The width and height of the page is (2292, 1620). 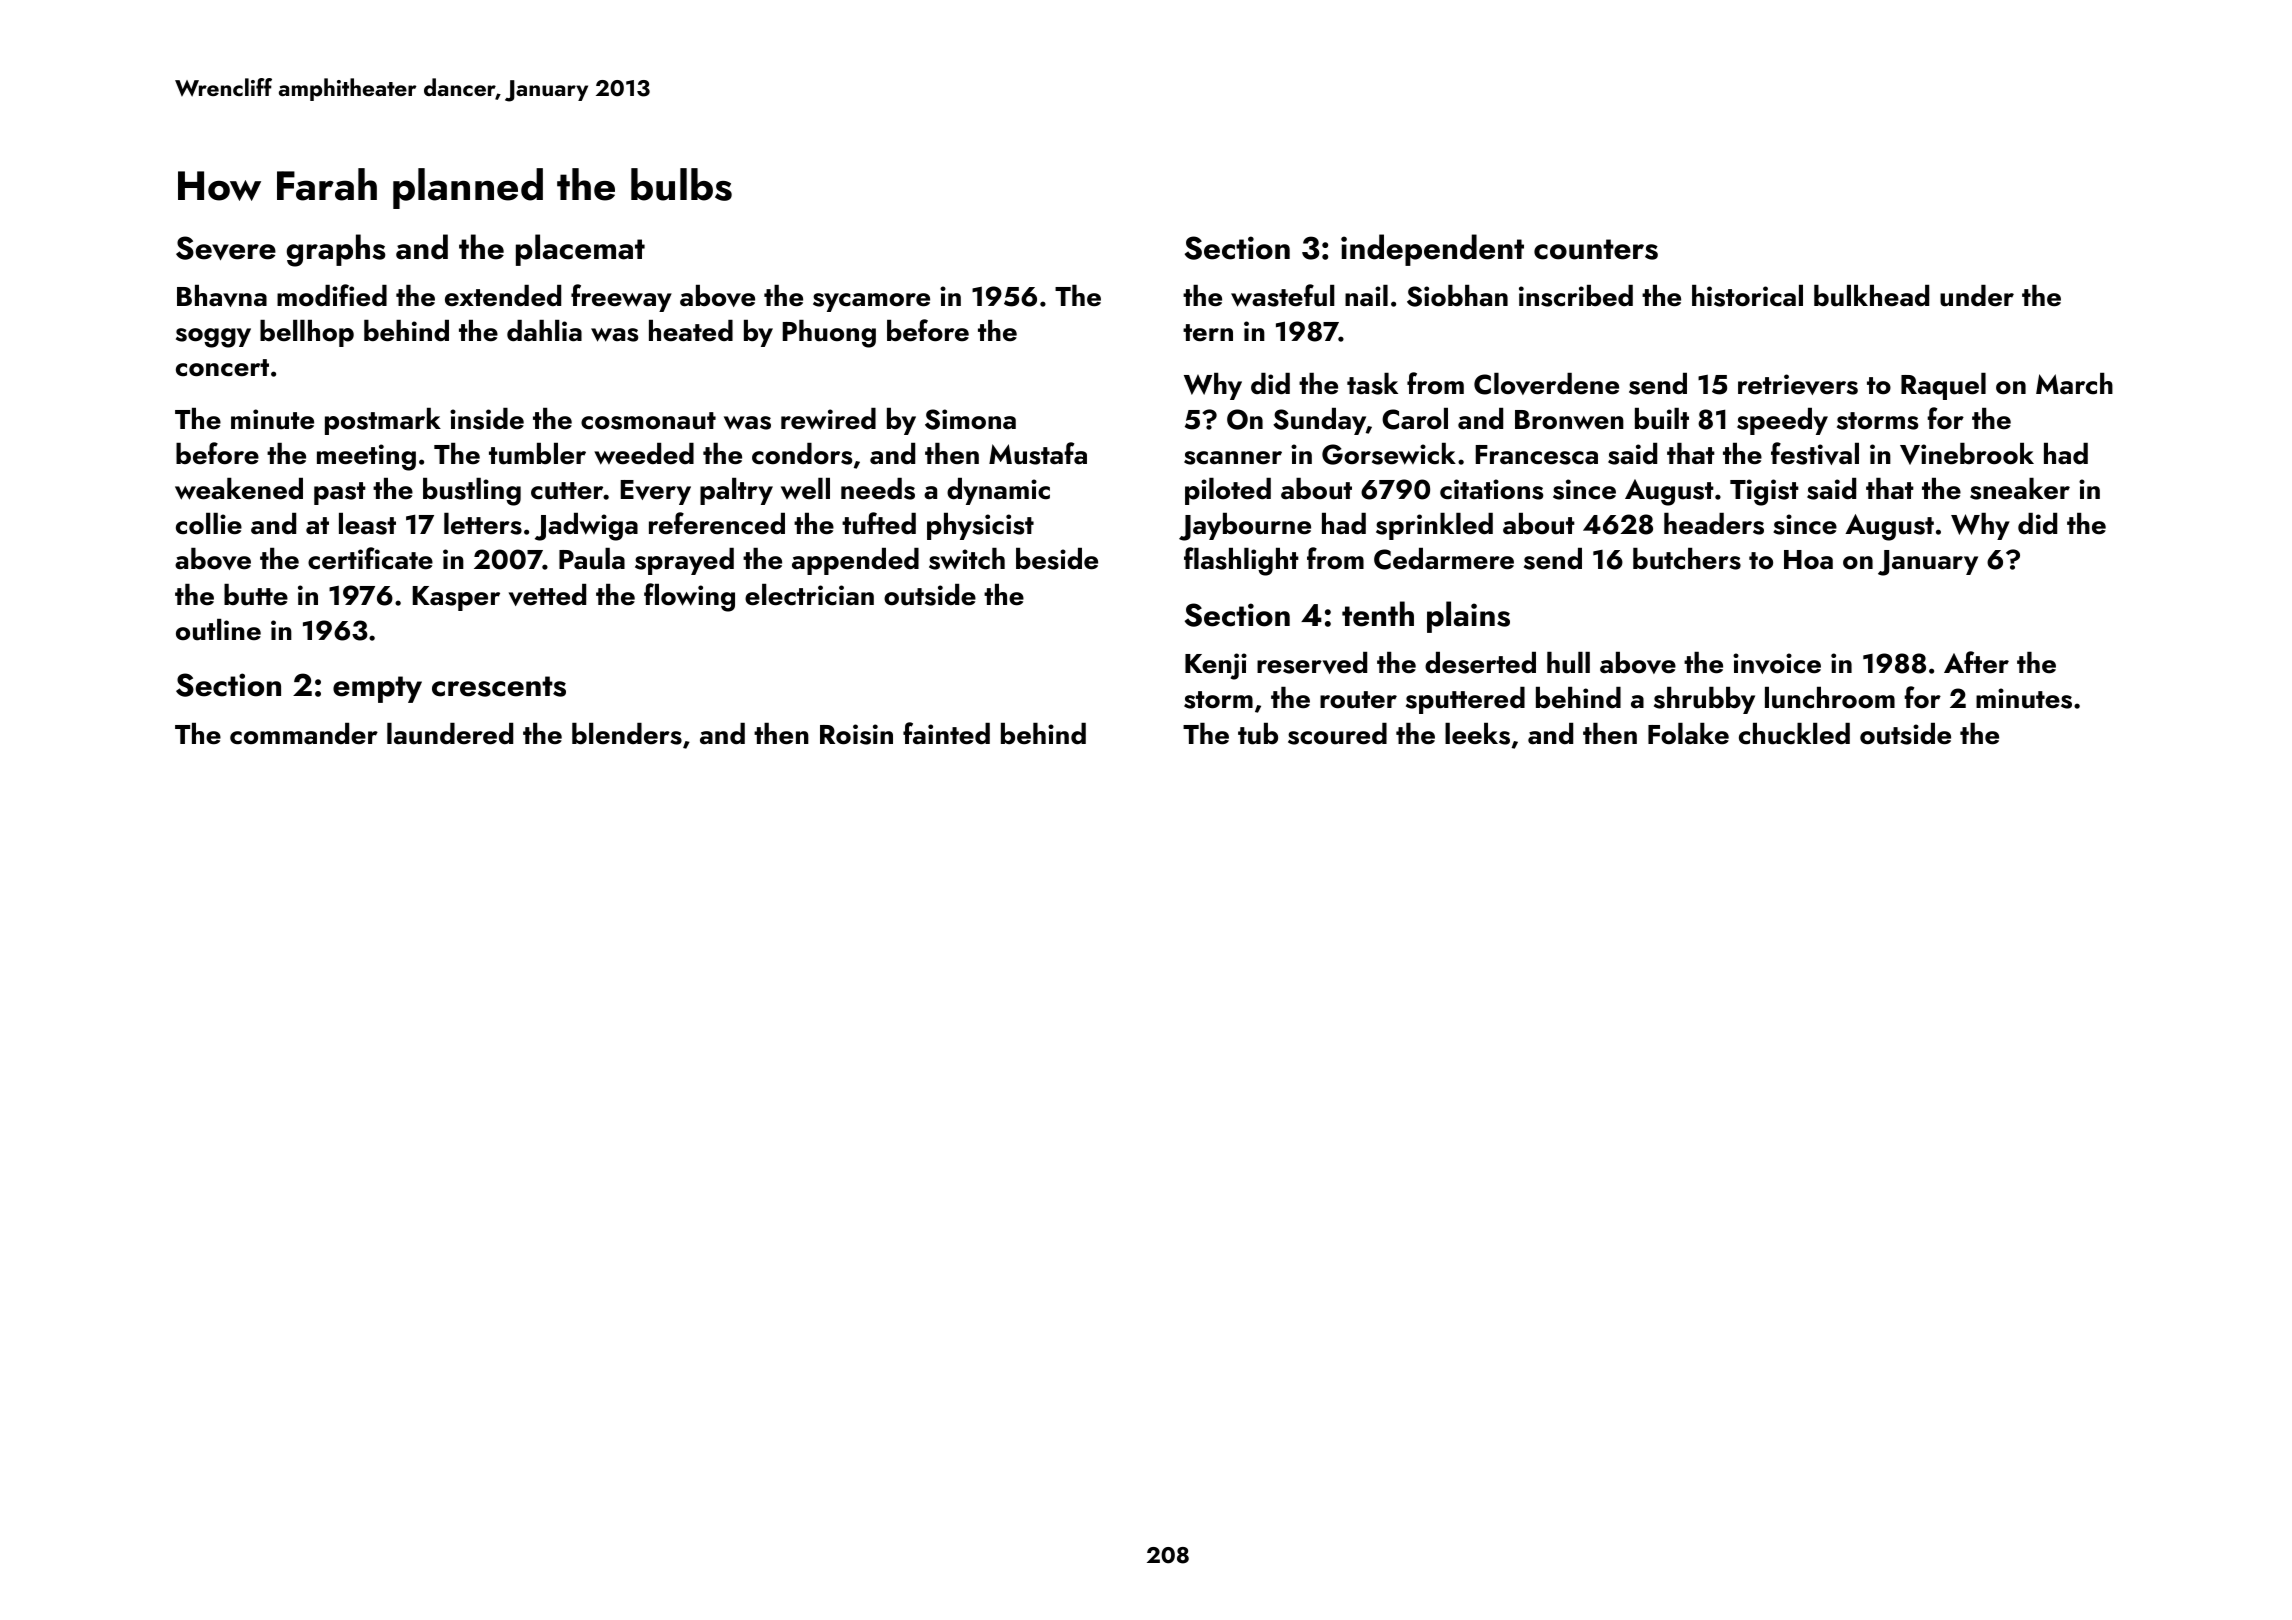 I want to click on placemat, so click(x=580, y=250).
